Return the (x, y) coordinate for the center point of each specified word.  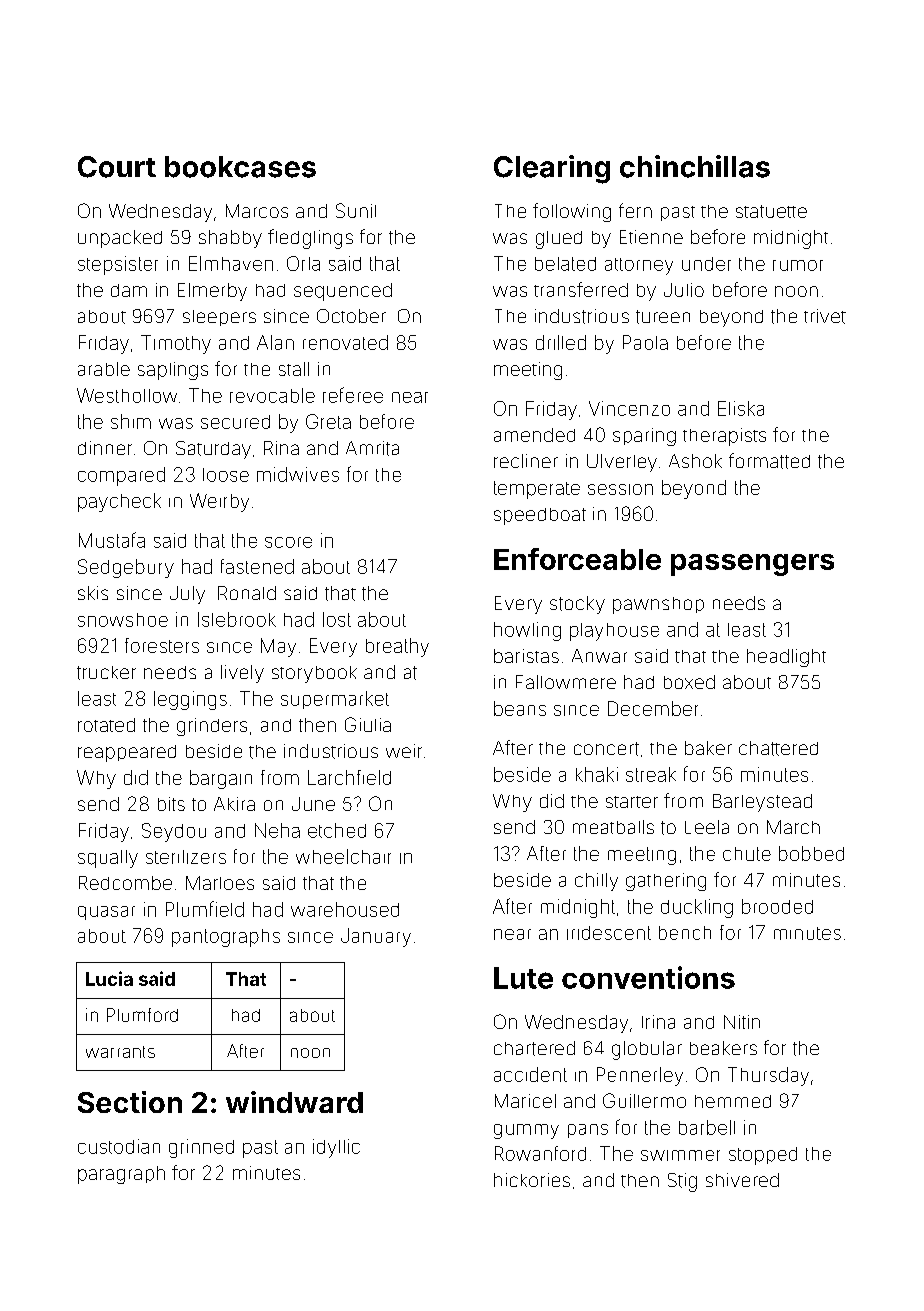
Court (117, 167)
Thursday (768, 1076)
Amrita (372, 448)
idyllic (336, 1148)
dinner (105, 448)
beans (520, 708)
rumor (798, 265)
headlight (786, 658)
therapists (724, 437)
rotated (106, 725)
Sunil (356, 210)
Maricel (525, 1101)
